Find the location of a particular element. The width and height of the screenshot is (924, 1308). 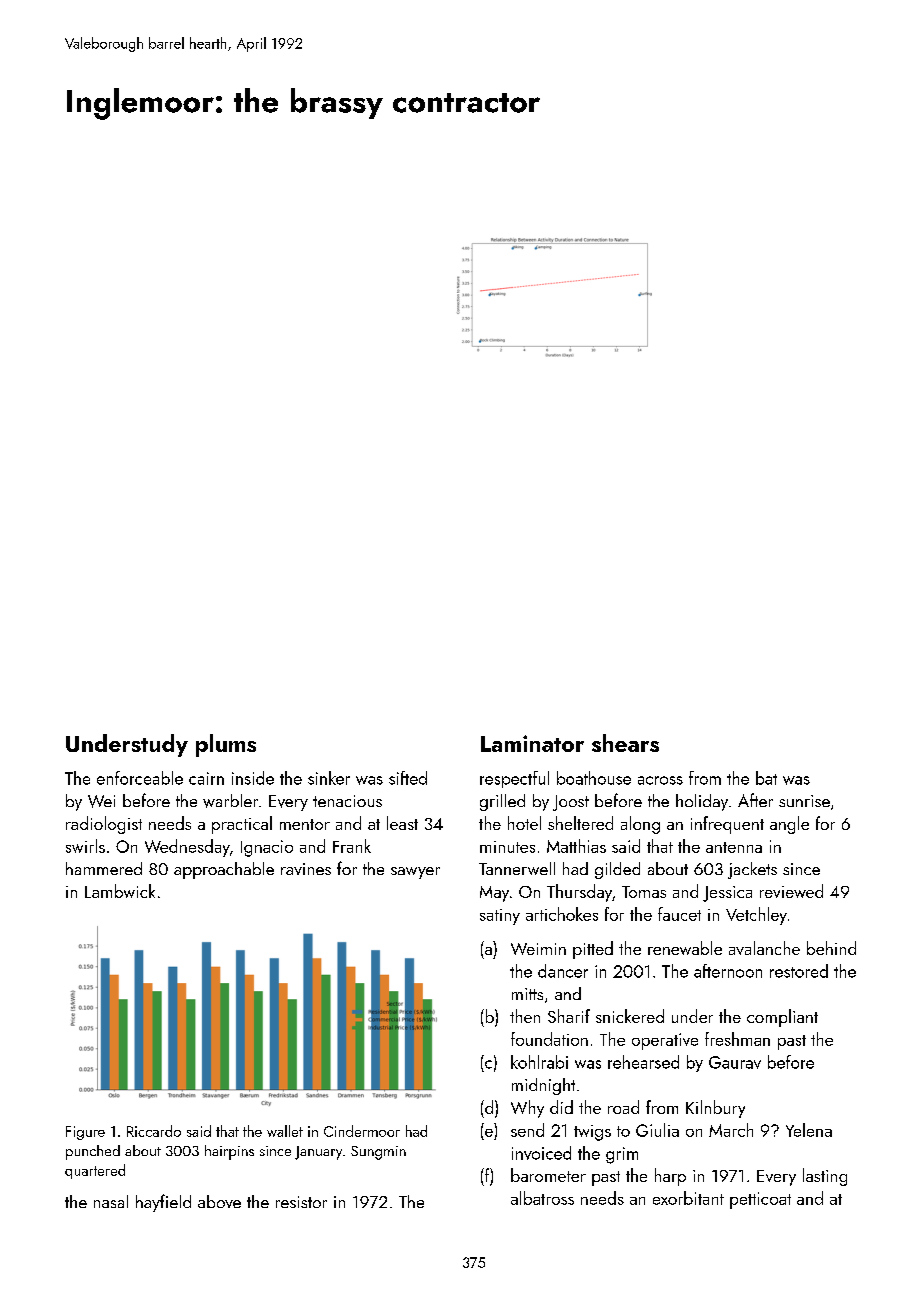

restored is located at coordinates (799, 971).
